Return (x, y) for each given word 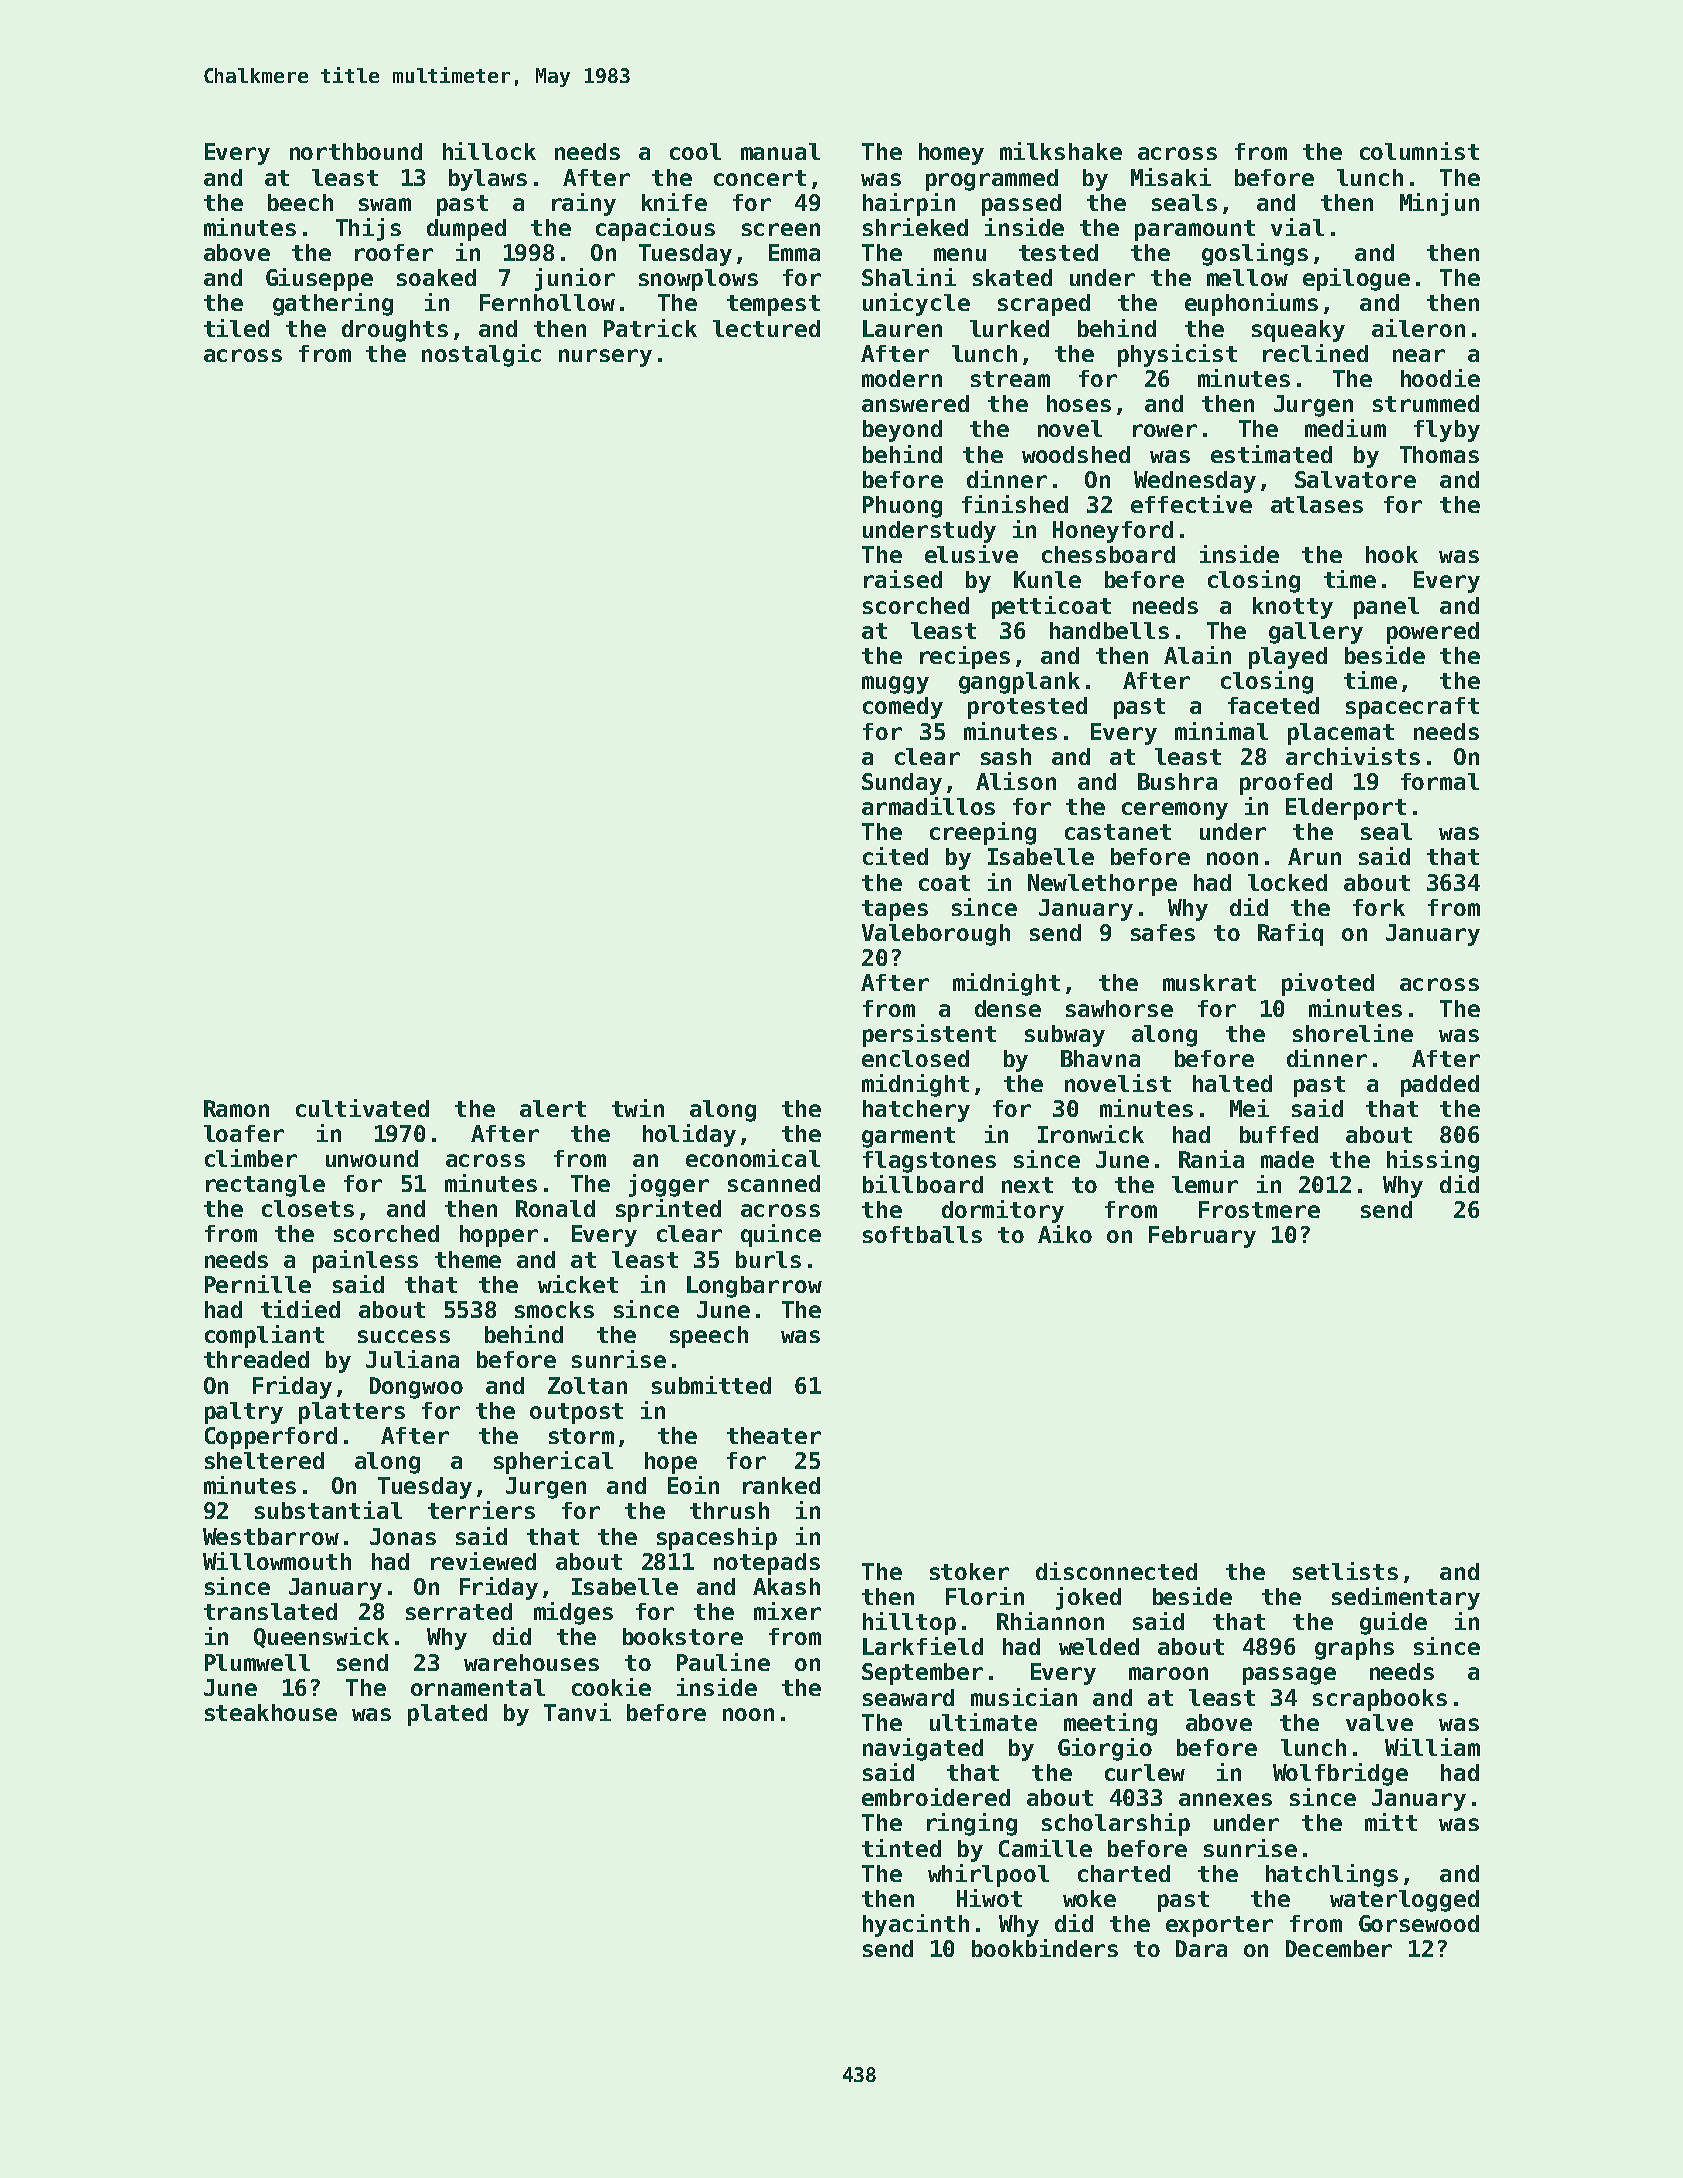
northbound (356, 151)
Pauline (723, 1662)
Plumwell (257, 1662)
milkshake (1061, 151)
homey (951, 154)
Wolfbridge (1340, 1774)
